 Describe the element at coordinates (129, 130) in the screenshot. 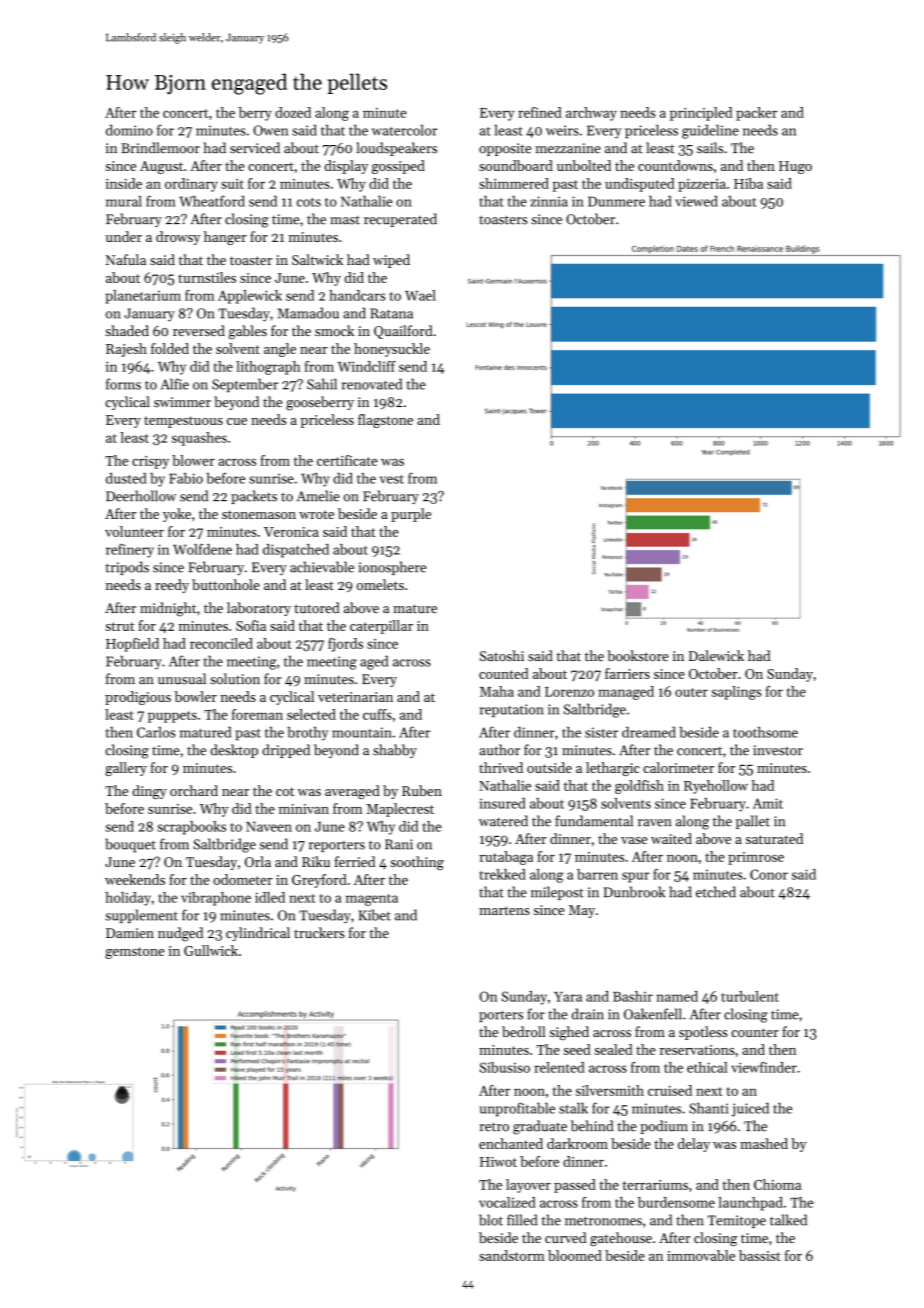

I see `domino` at that location.
